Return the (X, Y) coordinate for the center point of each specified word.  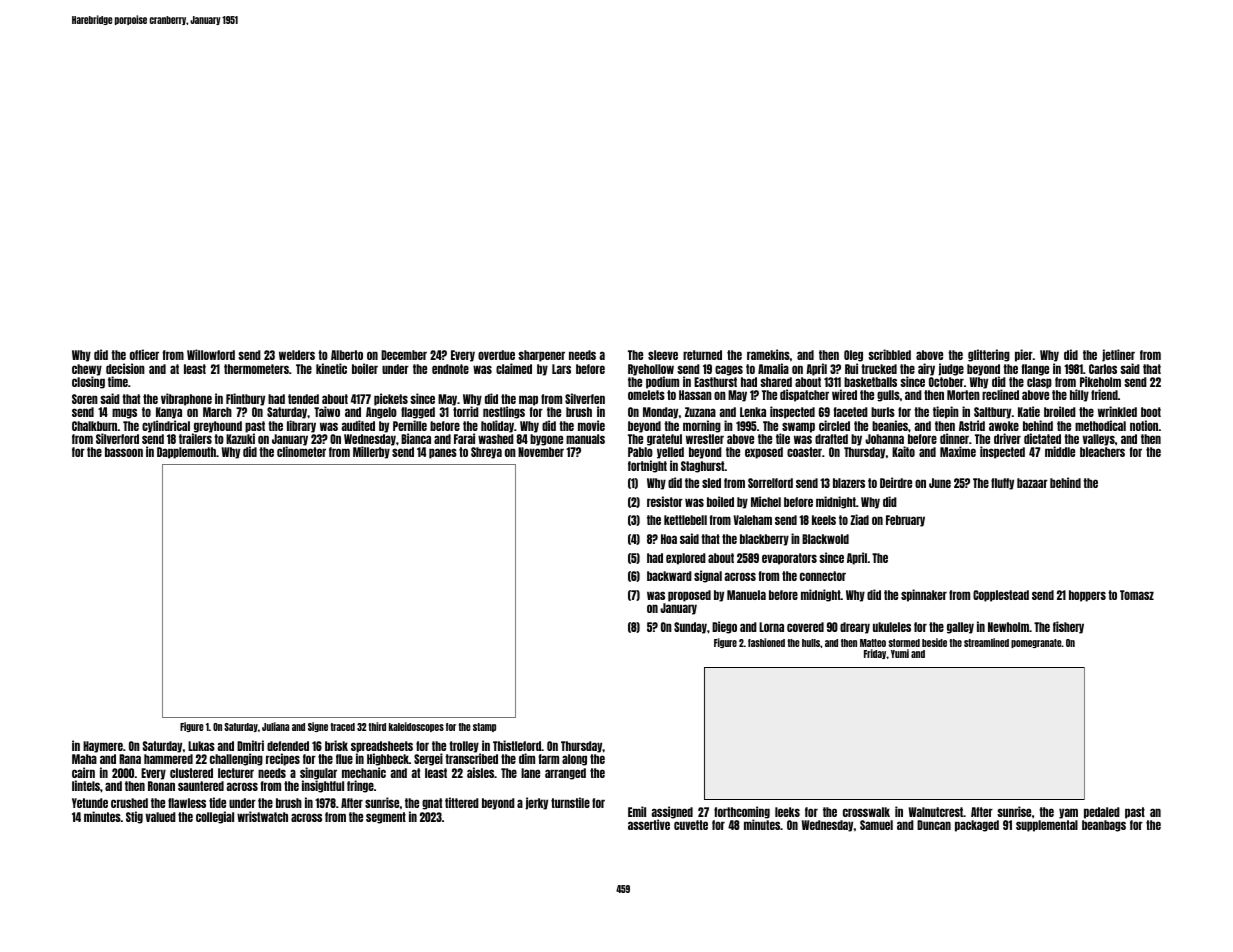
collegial (215, 817)
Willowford (211, 354)
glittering (989, 355)
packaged (977, 826)
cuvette (691, 825)
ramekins (768, 354)
